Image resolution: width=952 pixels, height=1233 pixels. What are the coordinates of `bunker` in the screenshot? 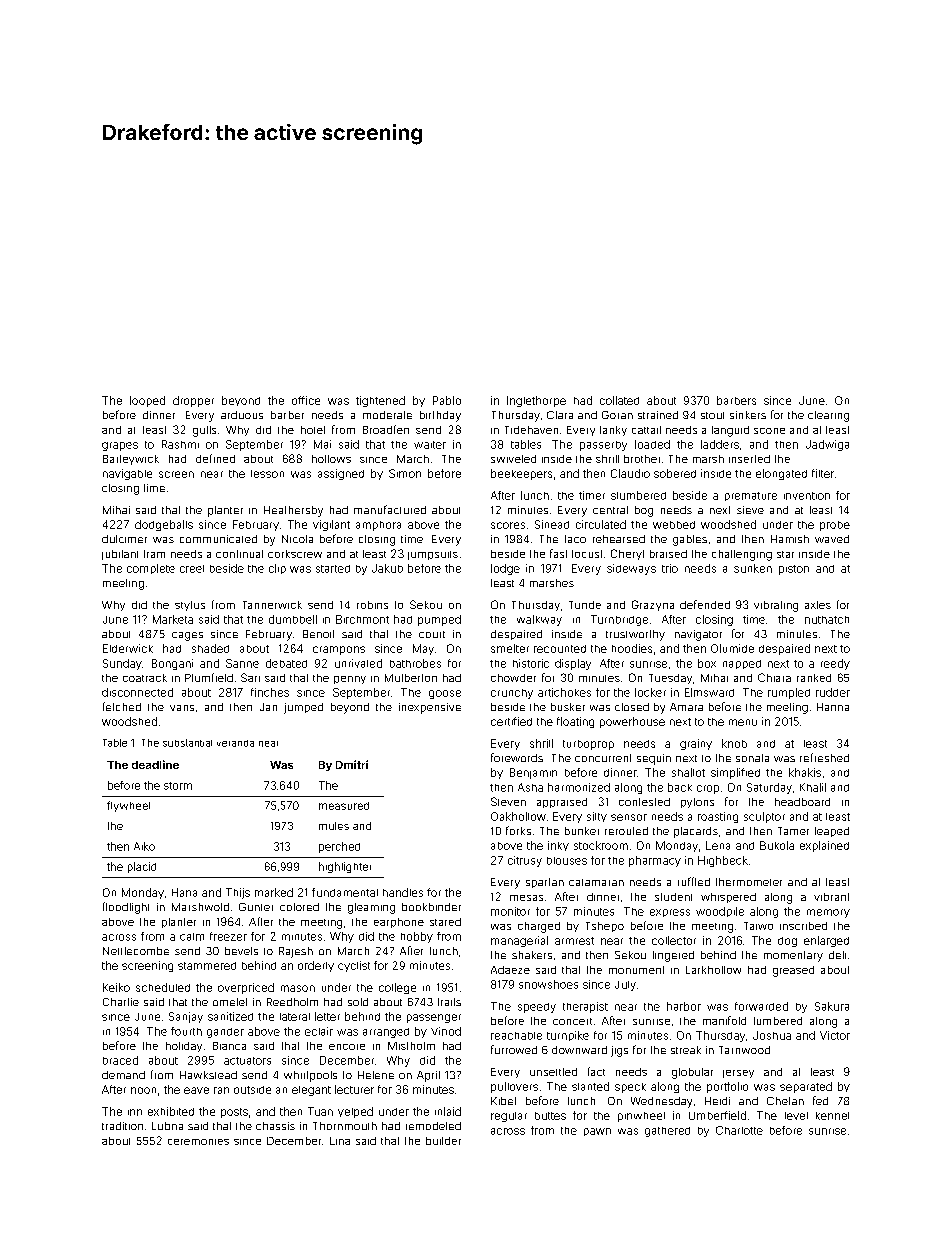 It's located at (582, 831).
